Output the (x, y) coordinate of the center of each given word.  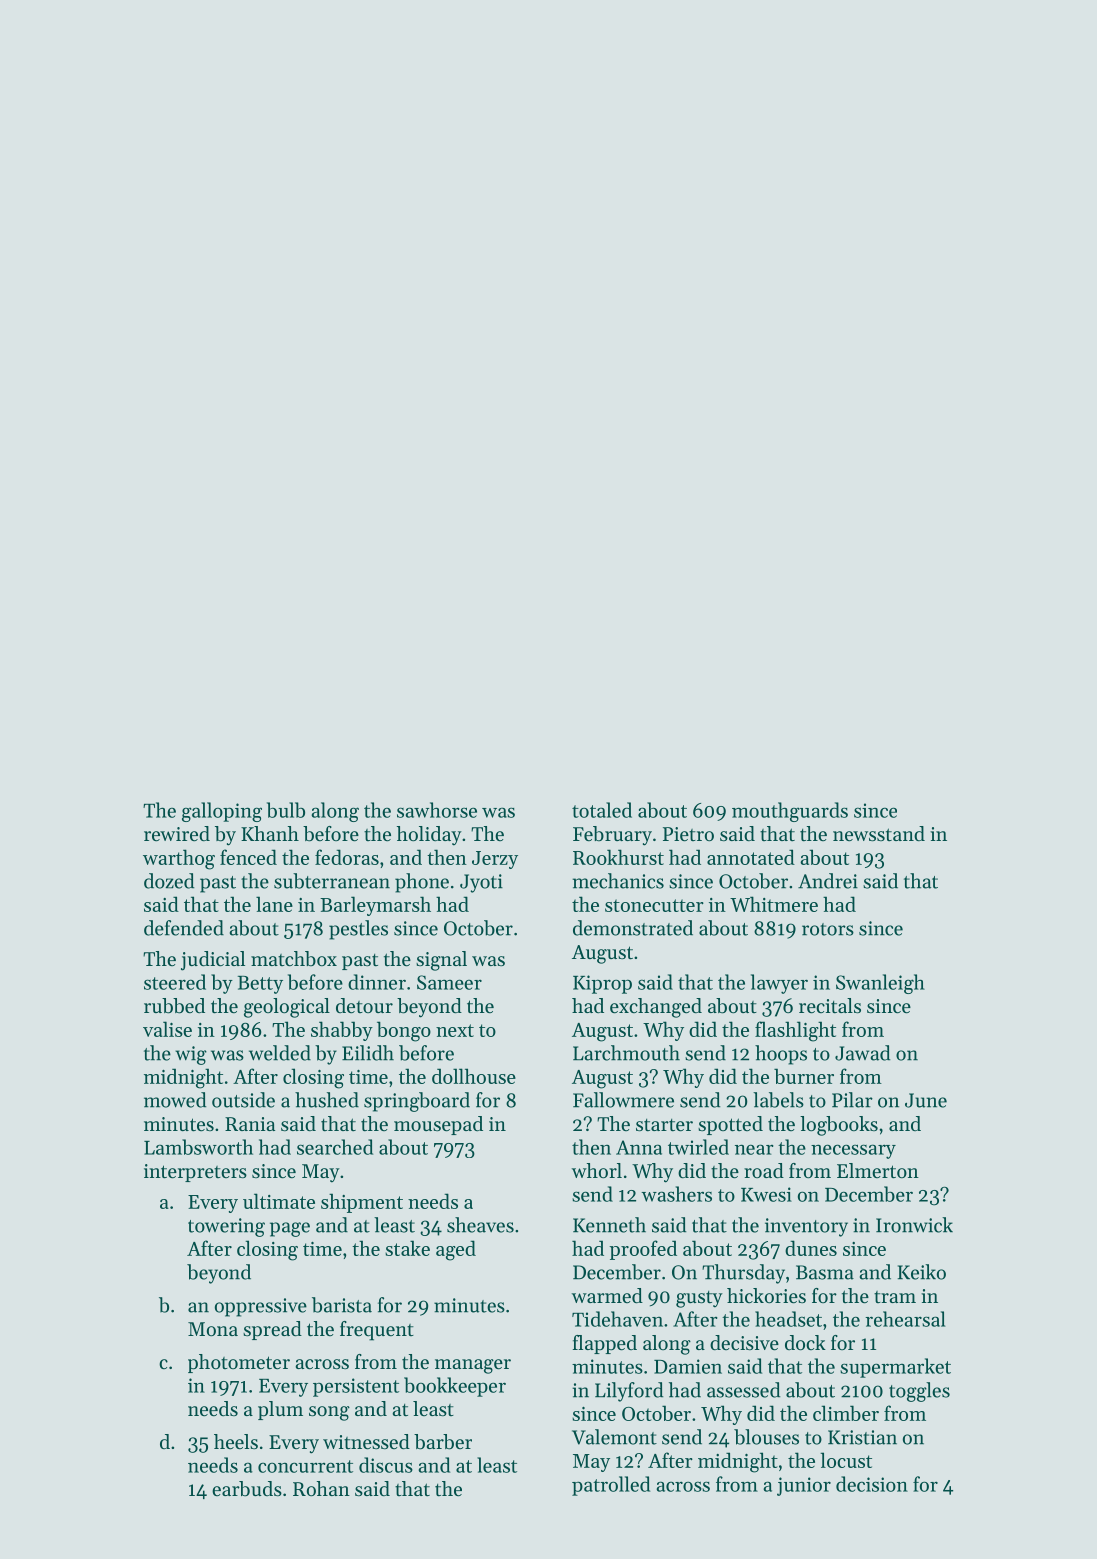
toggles (919, 1392)
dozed (169, 881)
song (329, 1413)
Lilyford (629, 1392)
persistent (356, 1387)
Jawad (862, 1053)
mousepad (438, 1125)
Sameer (449, 982)
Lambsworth (198, 1147)
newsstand (879, 834)
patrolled (611, 1486)
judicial (213, 961)
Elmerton (878, 1171)
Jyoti (481, 883)
